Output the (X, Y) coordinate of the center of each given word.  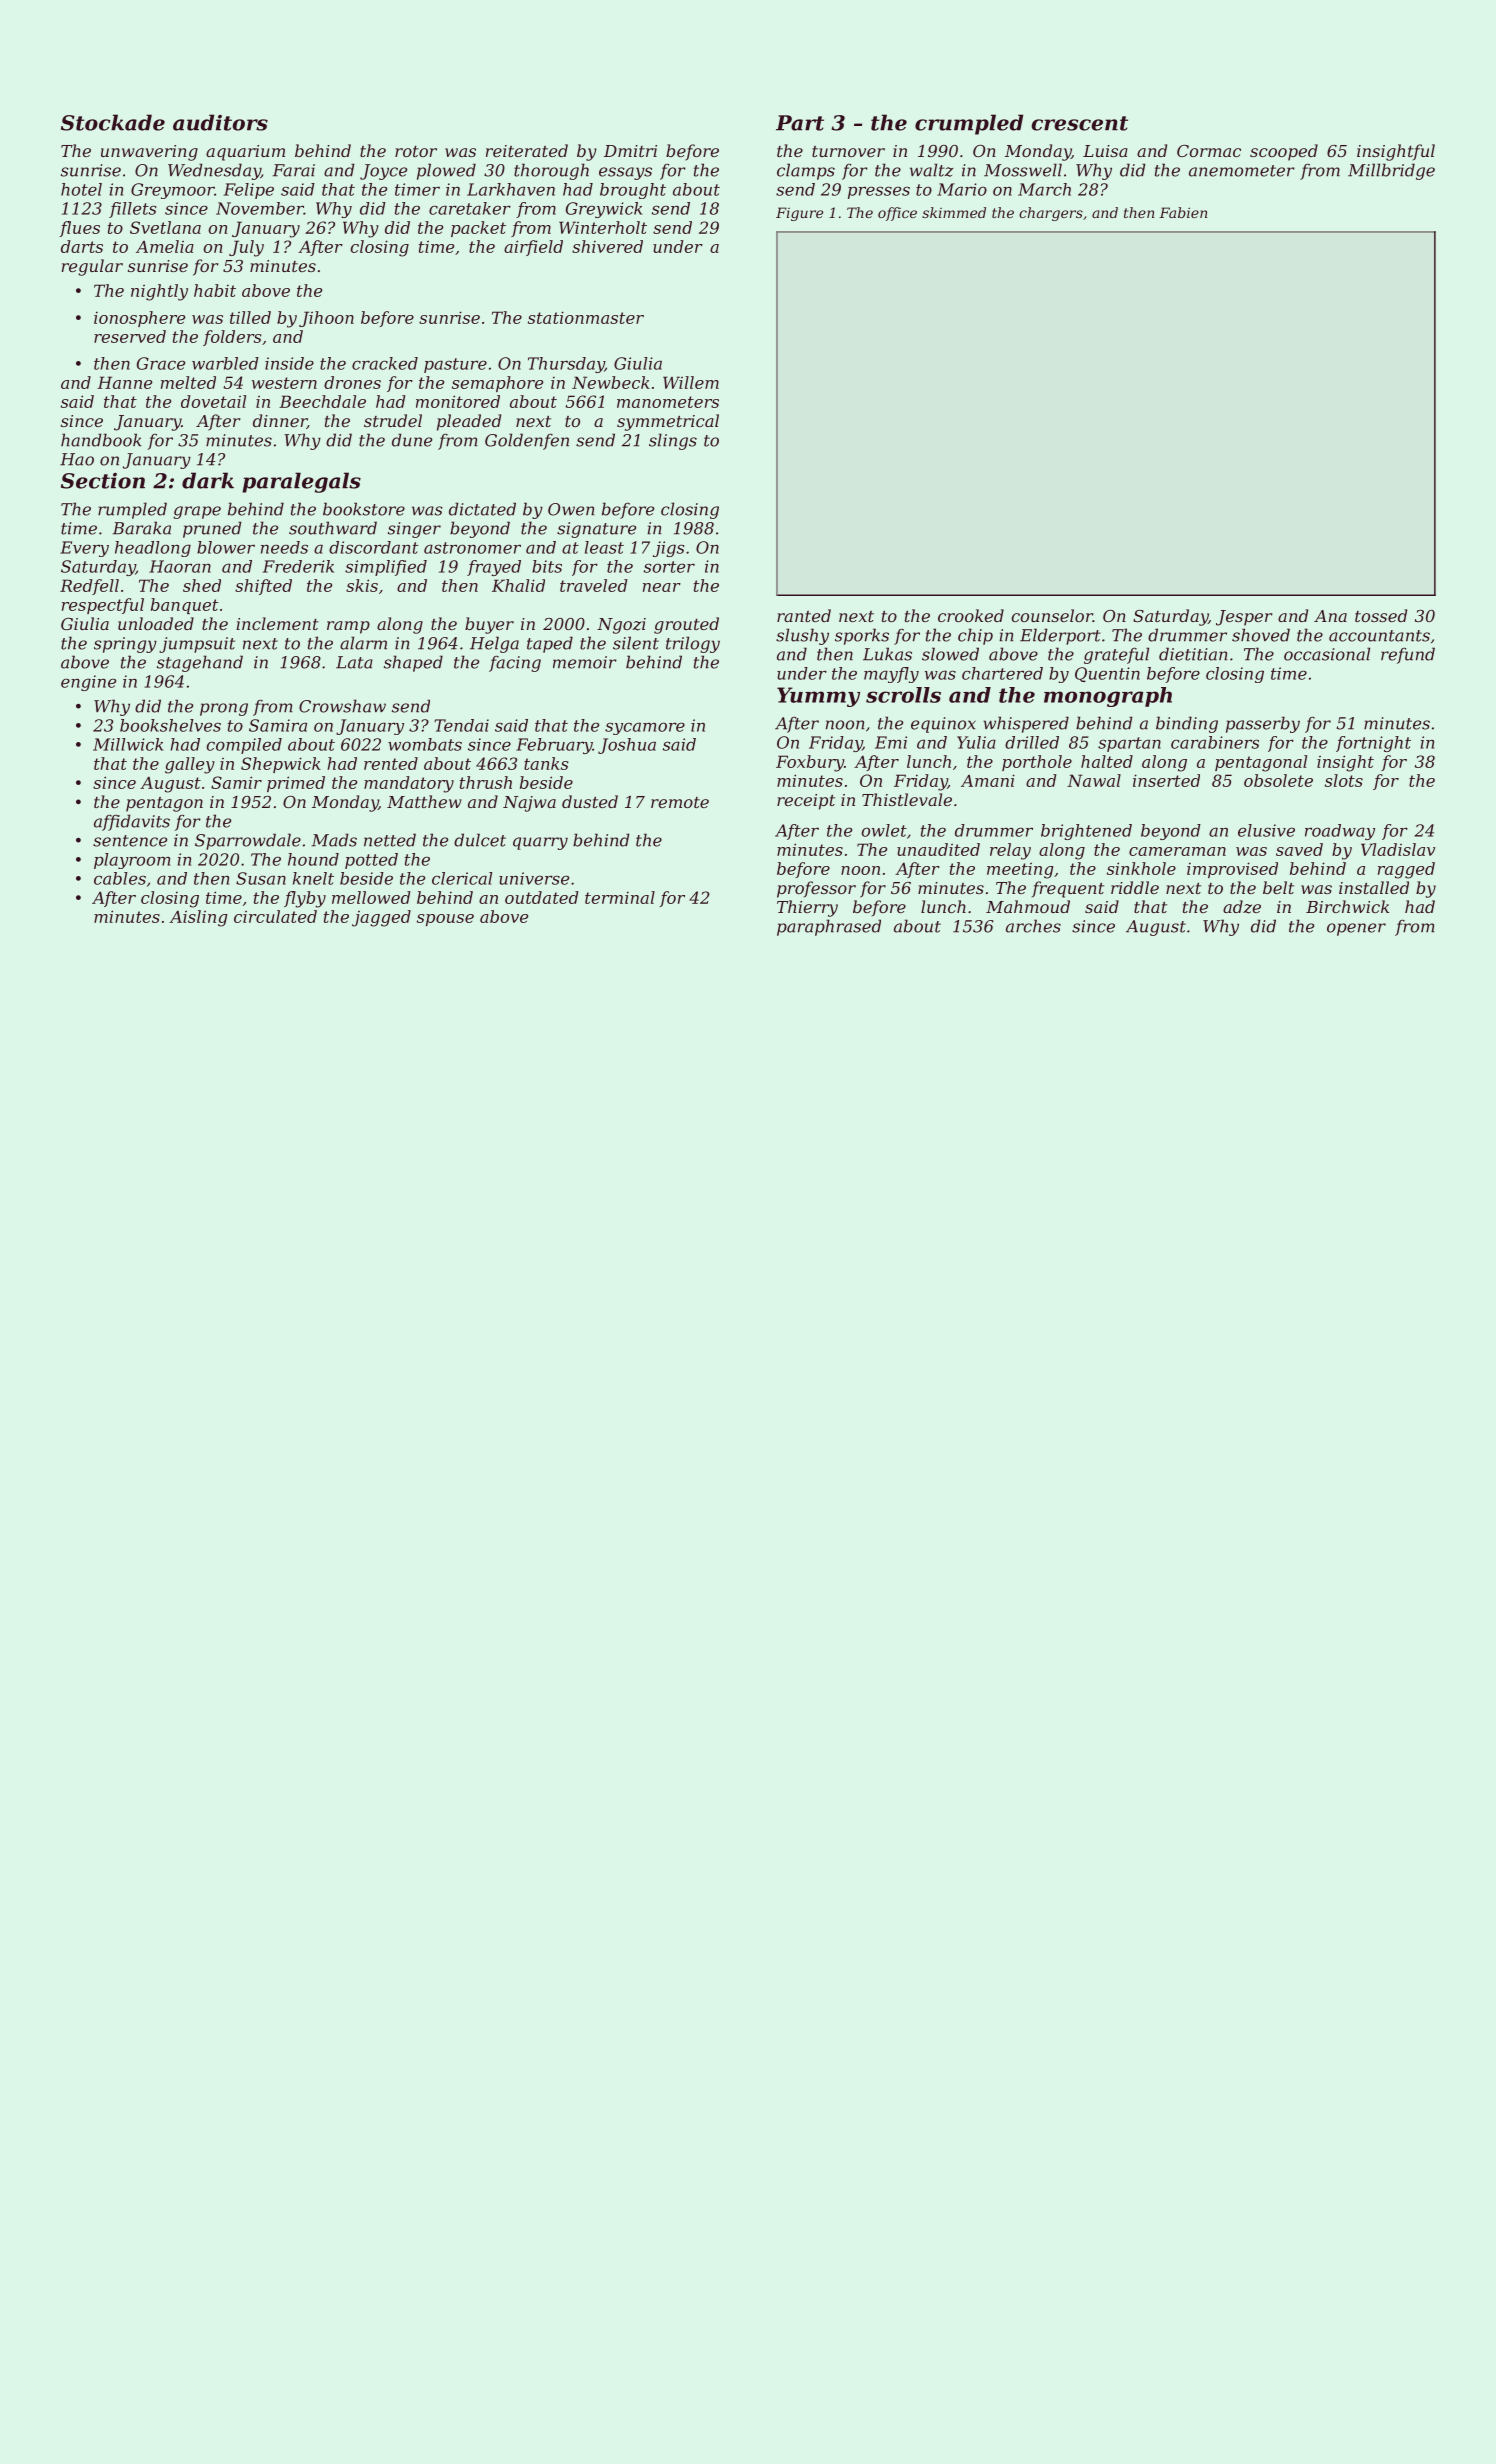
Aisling (198, 918)
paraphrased (829, 927)
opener (1356, 929)
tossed (1381, 615)
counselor (1052, 615)
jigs (668, 549)
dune (412, 440)
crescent (1079, 123)
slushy (802, 636)
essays (625, 173)
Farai (294, 170)
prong (224, 709)
